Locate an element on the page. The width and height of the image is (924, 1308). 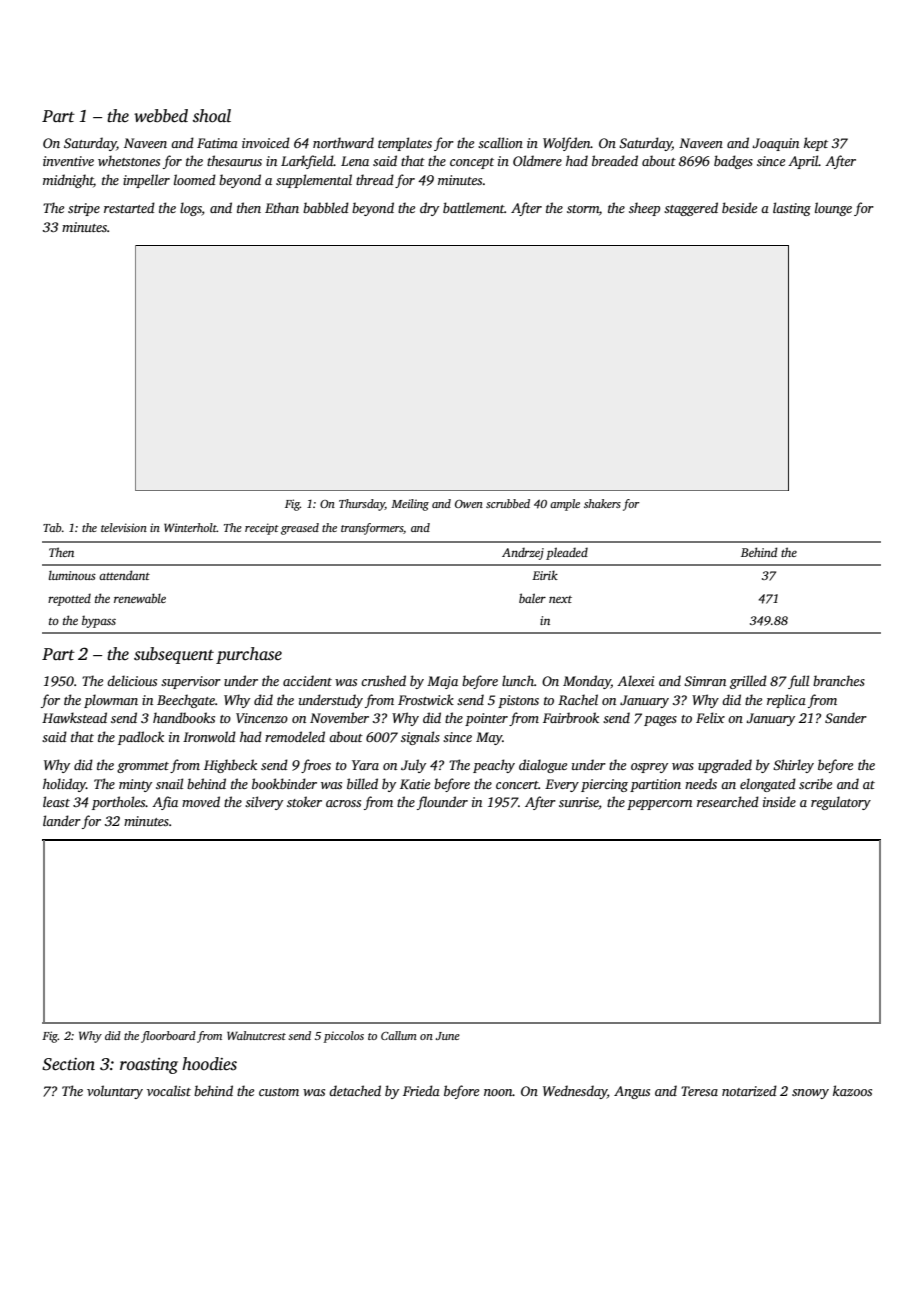
Tab is located at coordinates (52, 527).
